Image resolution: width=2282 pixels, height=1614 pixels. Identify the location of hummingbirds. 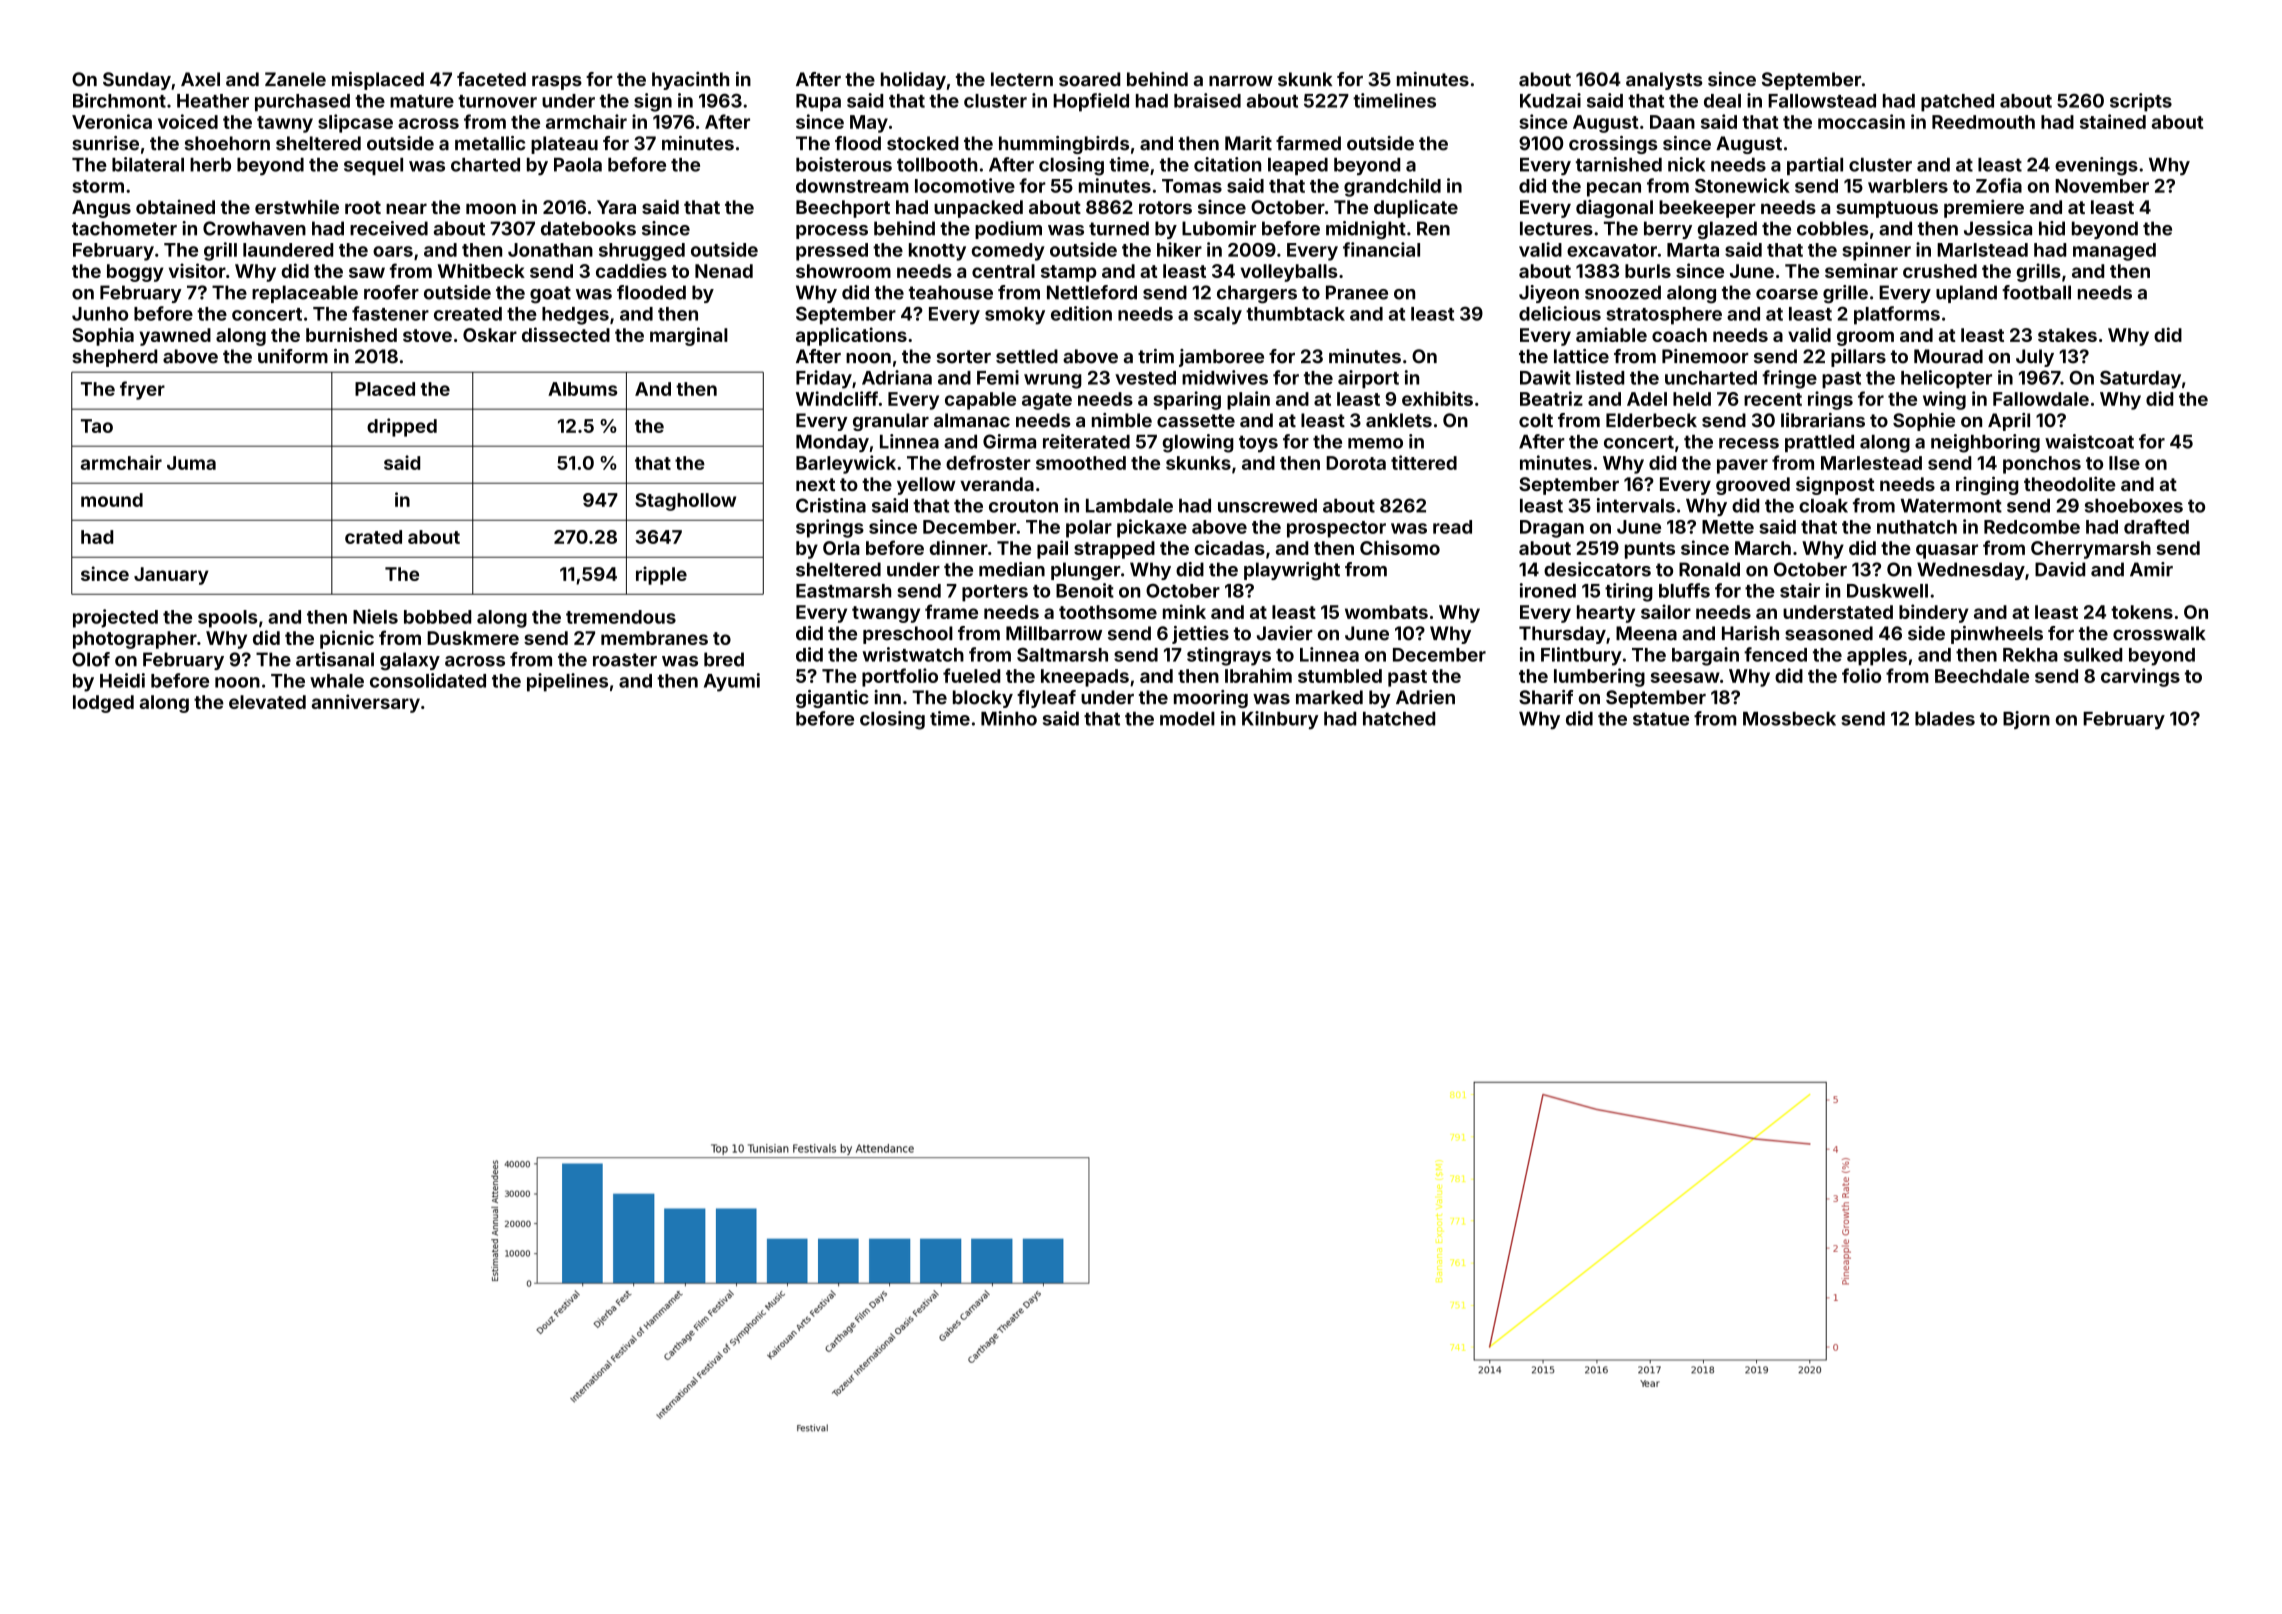
(1064, 145).
